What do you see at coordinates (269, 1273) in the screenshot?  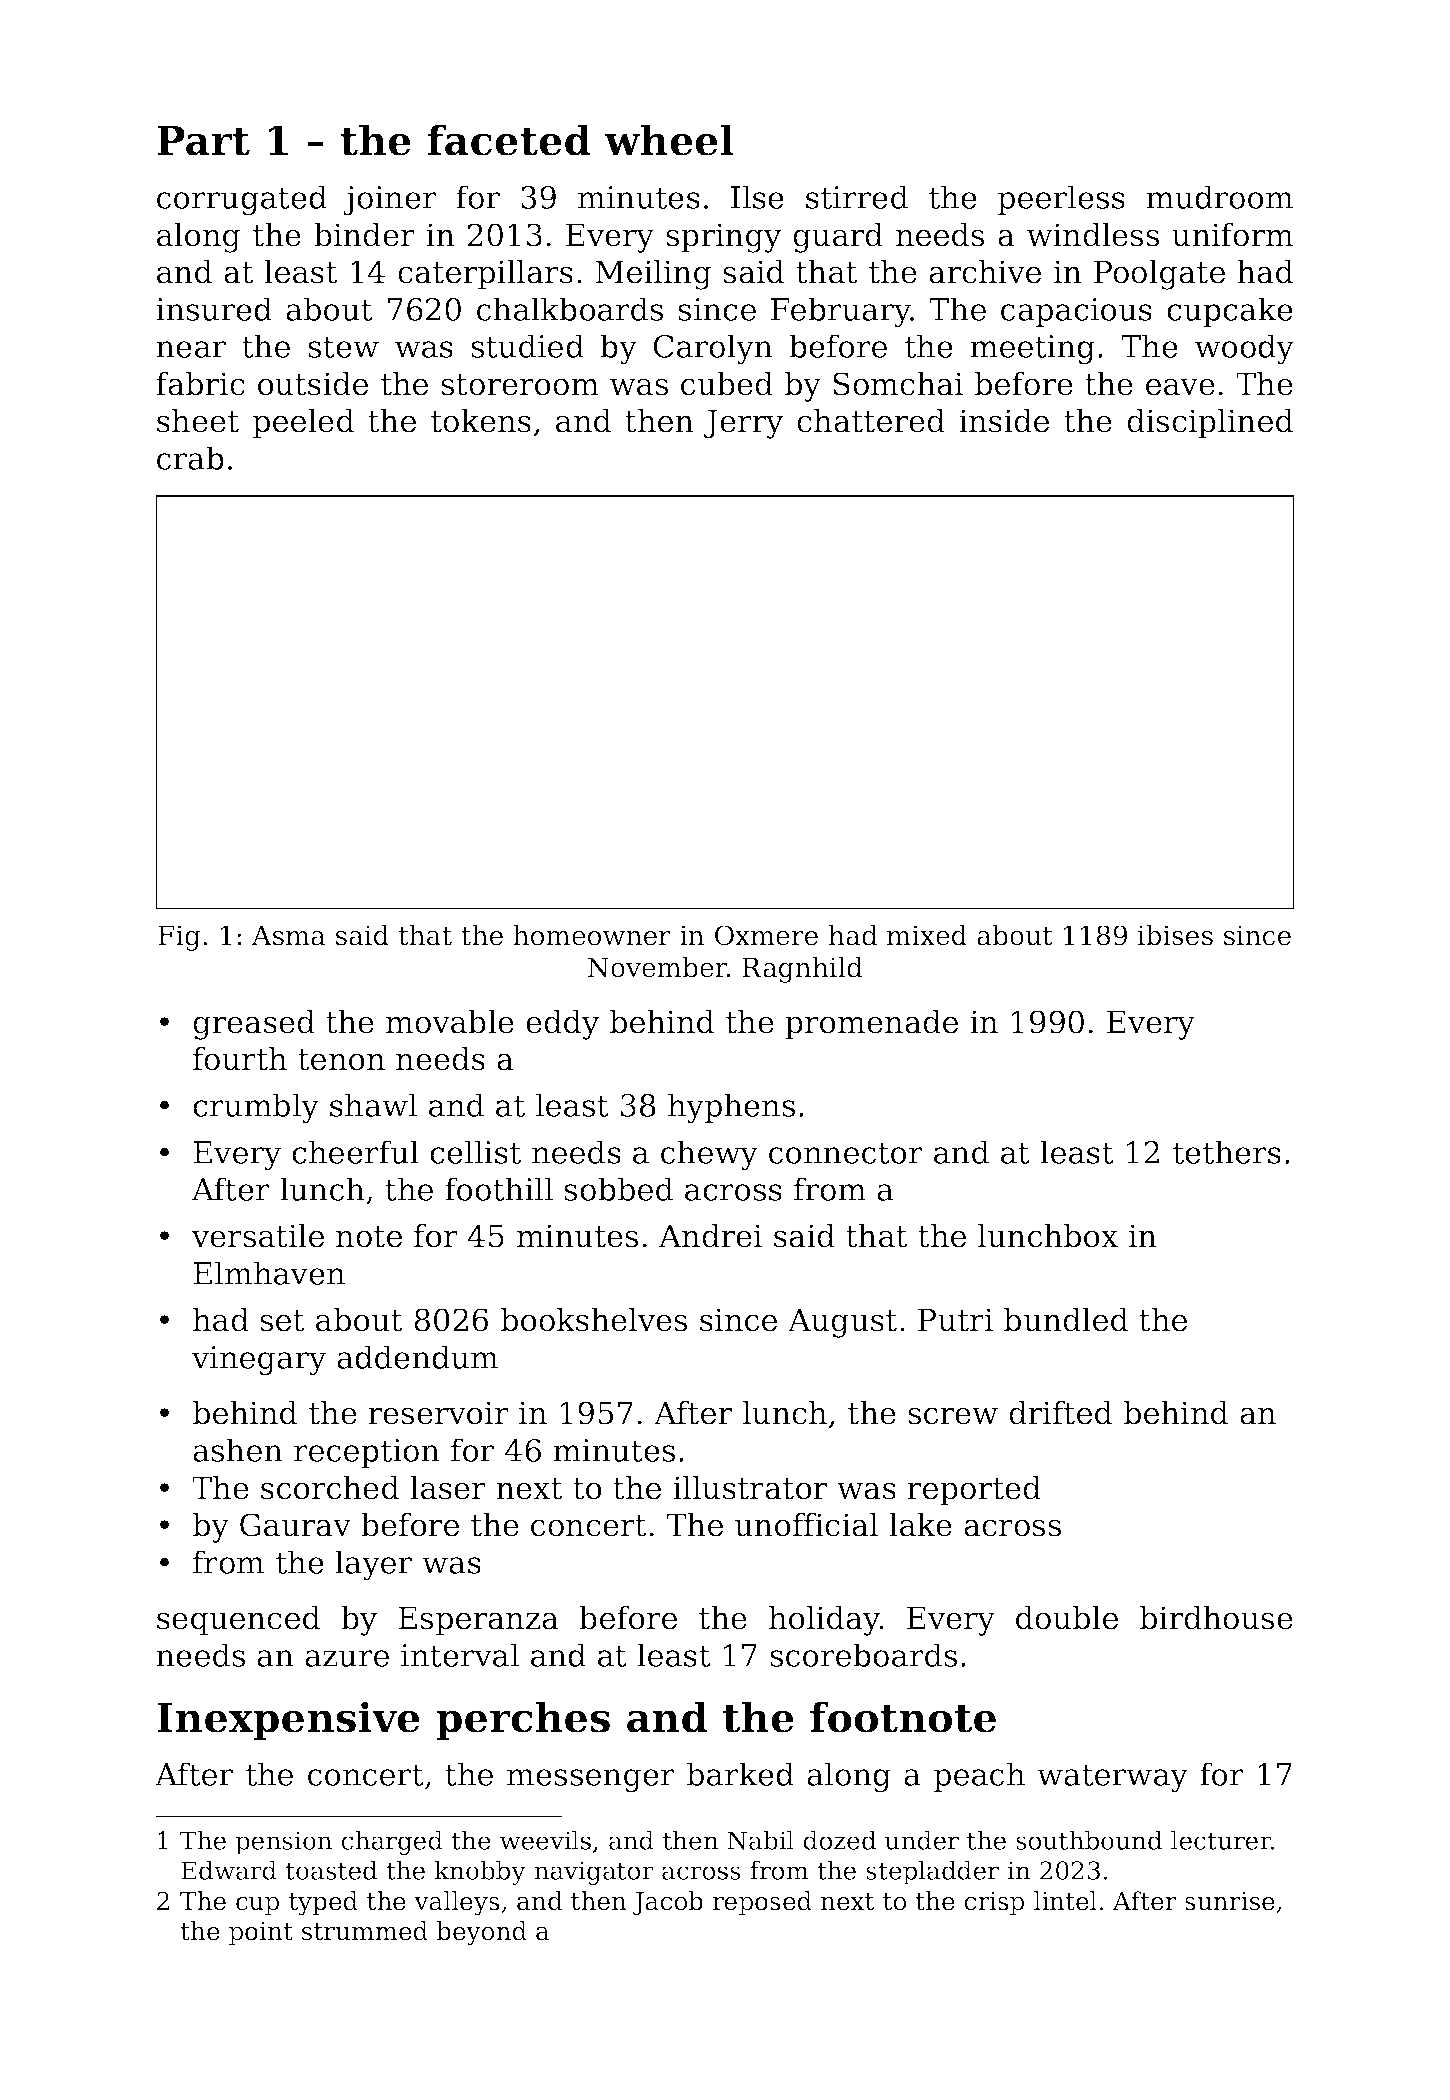 I see `Elmhaven` at bounding box center [269, 1273].
